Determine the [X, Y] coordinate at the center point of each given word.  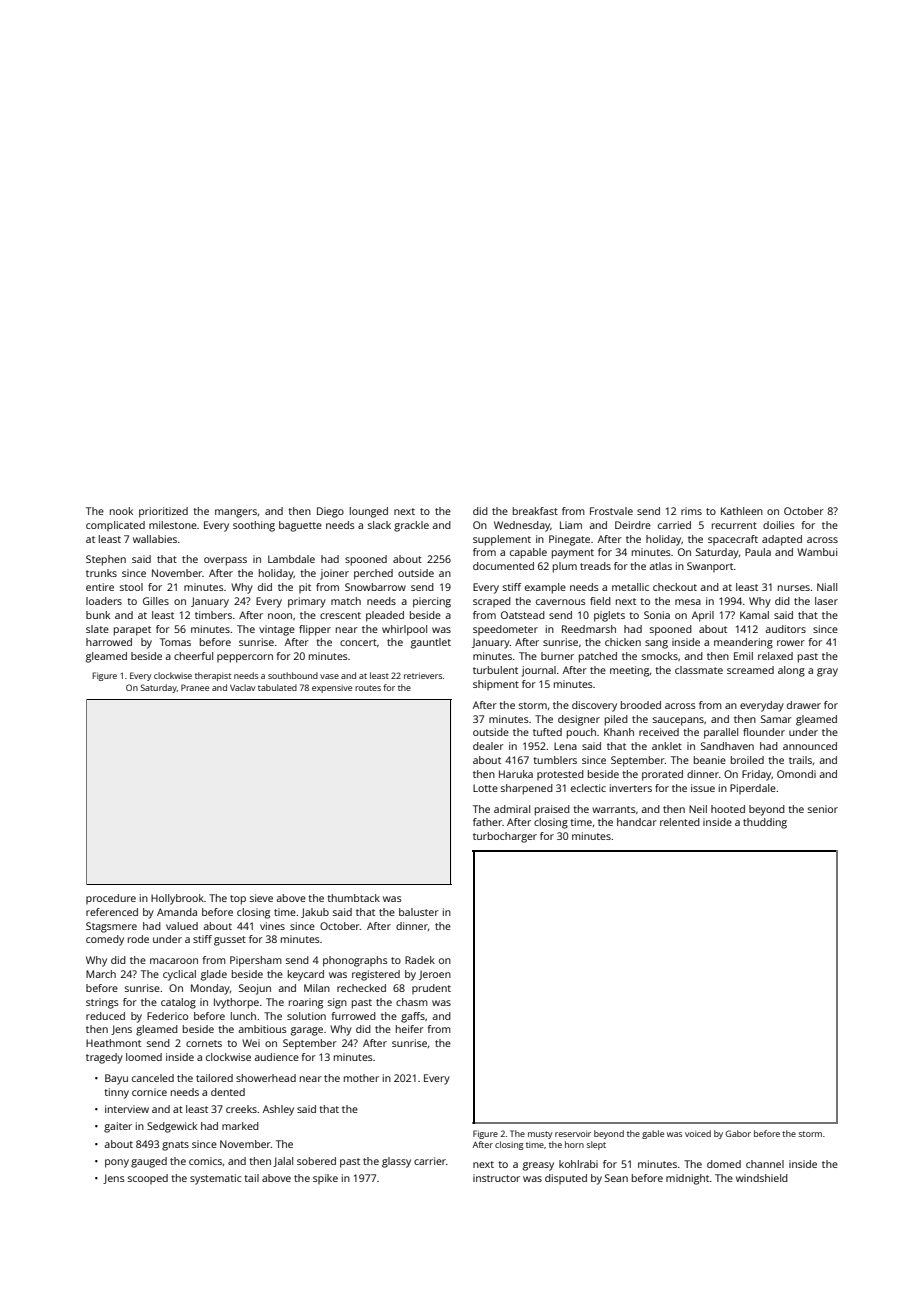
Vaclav [242, 687]
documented [503, 566]
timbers [213, 615]
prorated [662, 775]
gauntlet [431, 643]
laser [826, 601]
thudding [765, 823]
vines [272, 926]
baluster [419, 912]
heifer [410, 1029]
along [791, 671]
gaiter [118, 1127]
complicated [115, 526]
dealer [488, 746]
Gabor [738, 1133]
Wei [251, 1043]
